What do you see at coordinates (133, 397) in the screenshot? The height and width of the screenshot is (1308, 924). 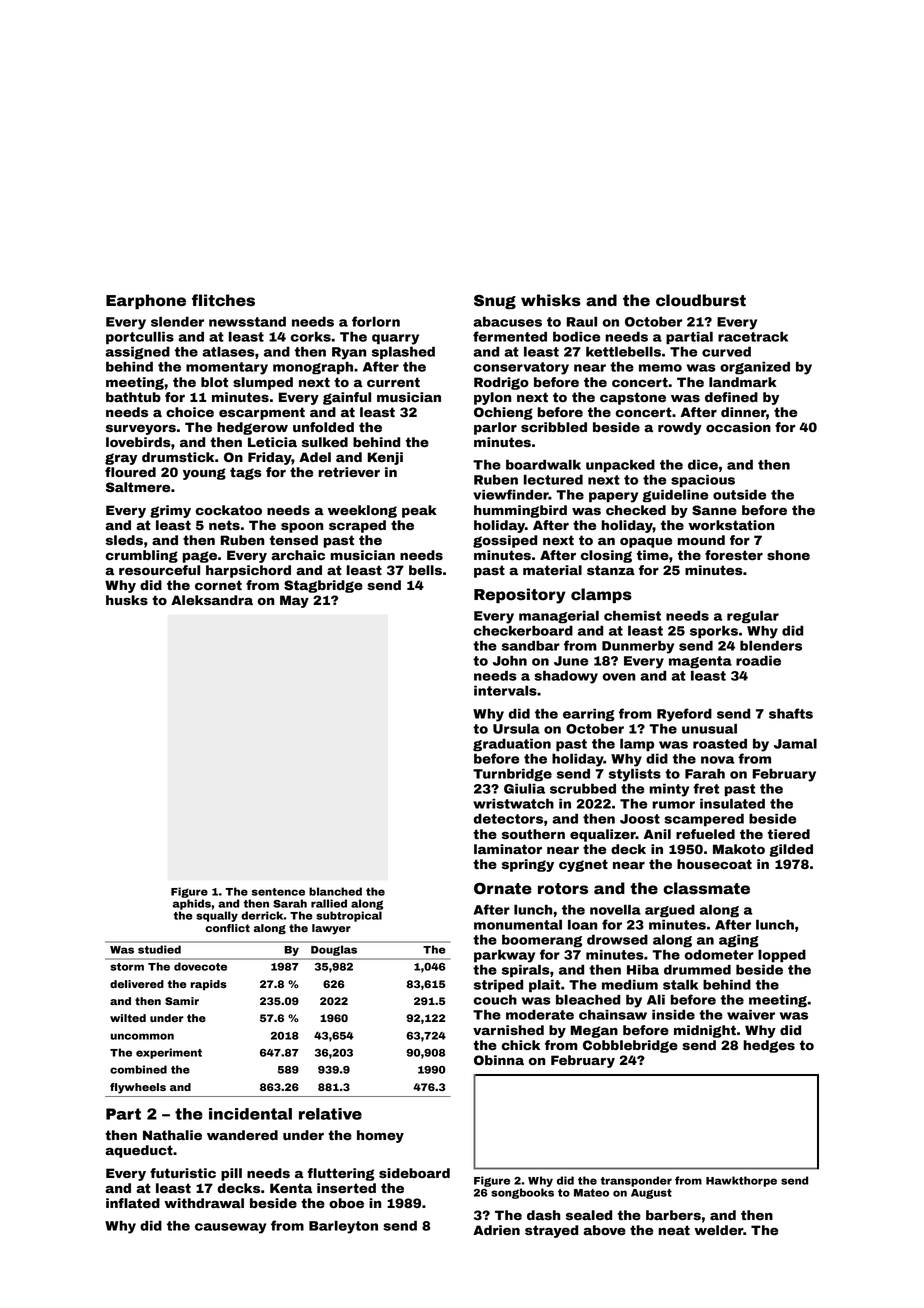 I see `bathtub` at bounding box center [133, 397].
